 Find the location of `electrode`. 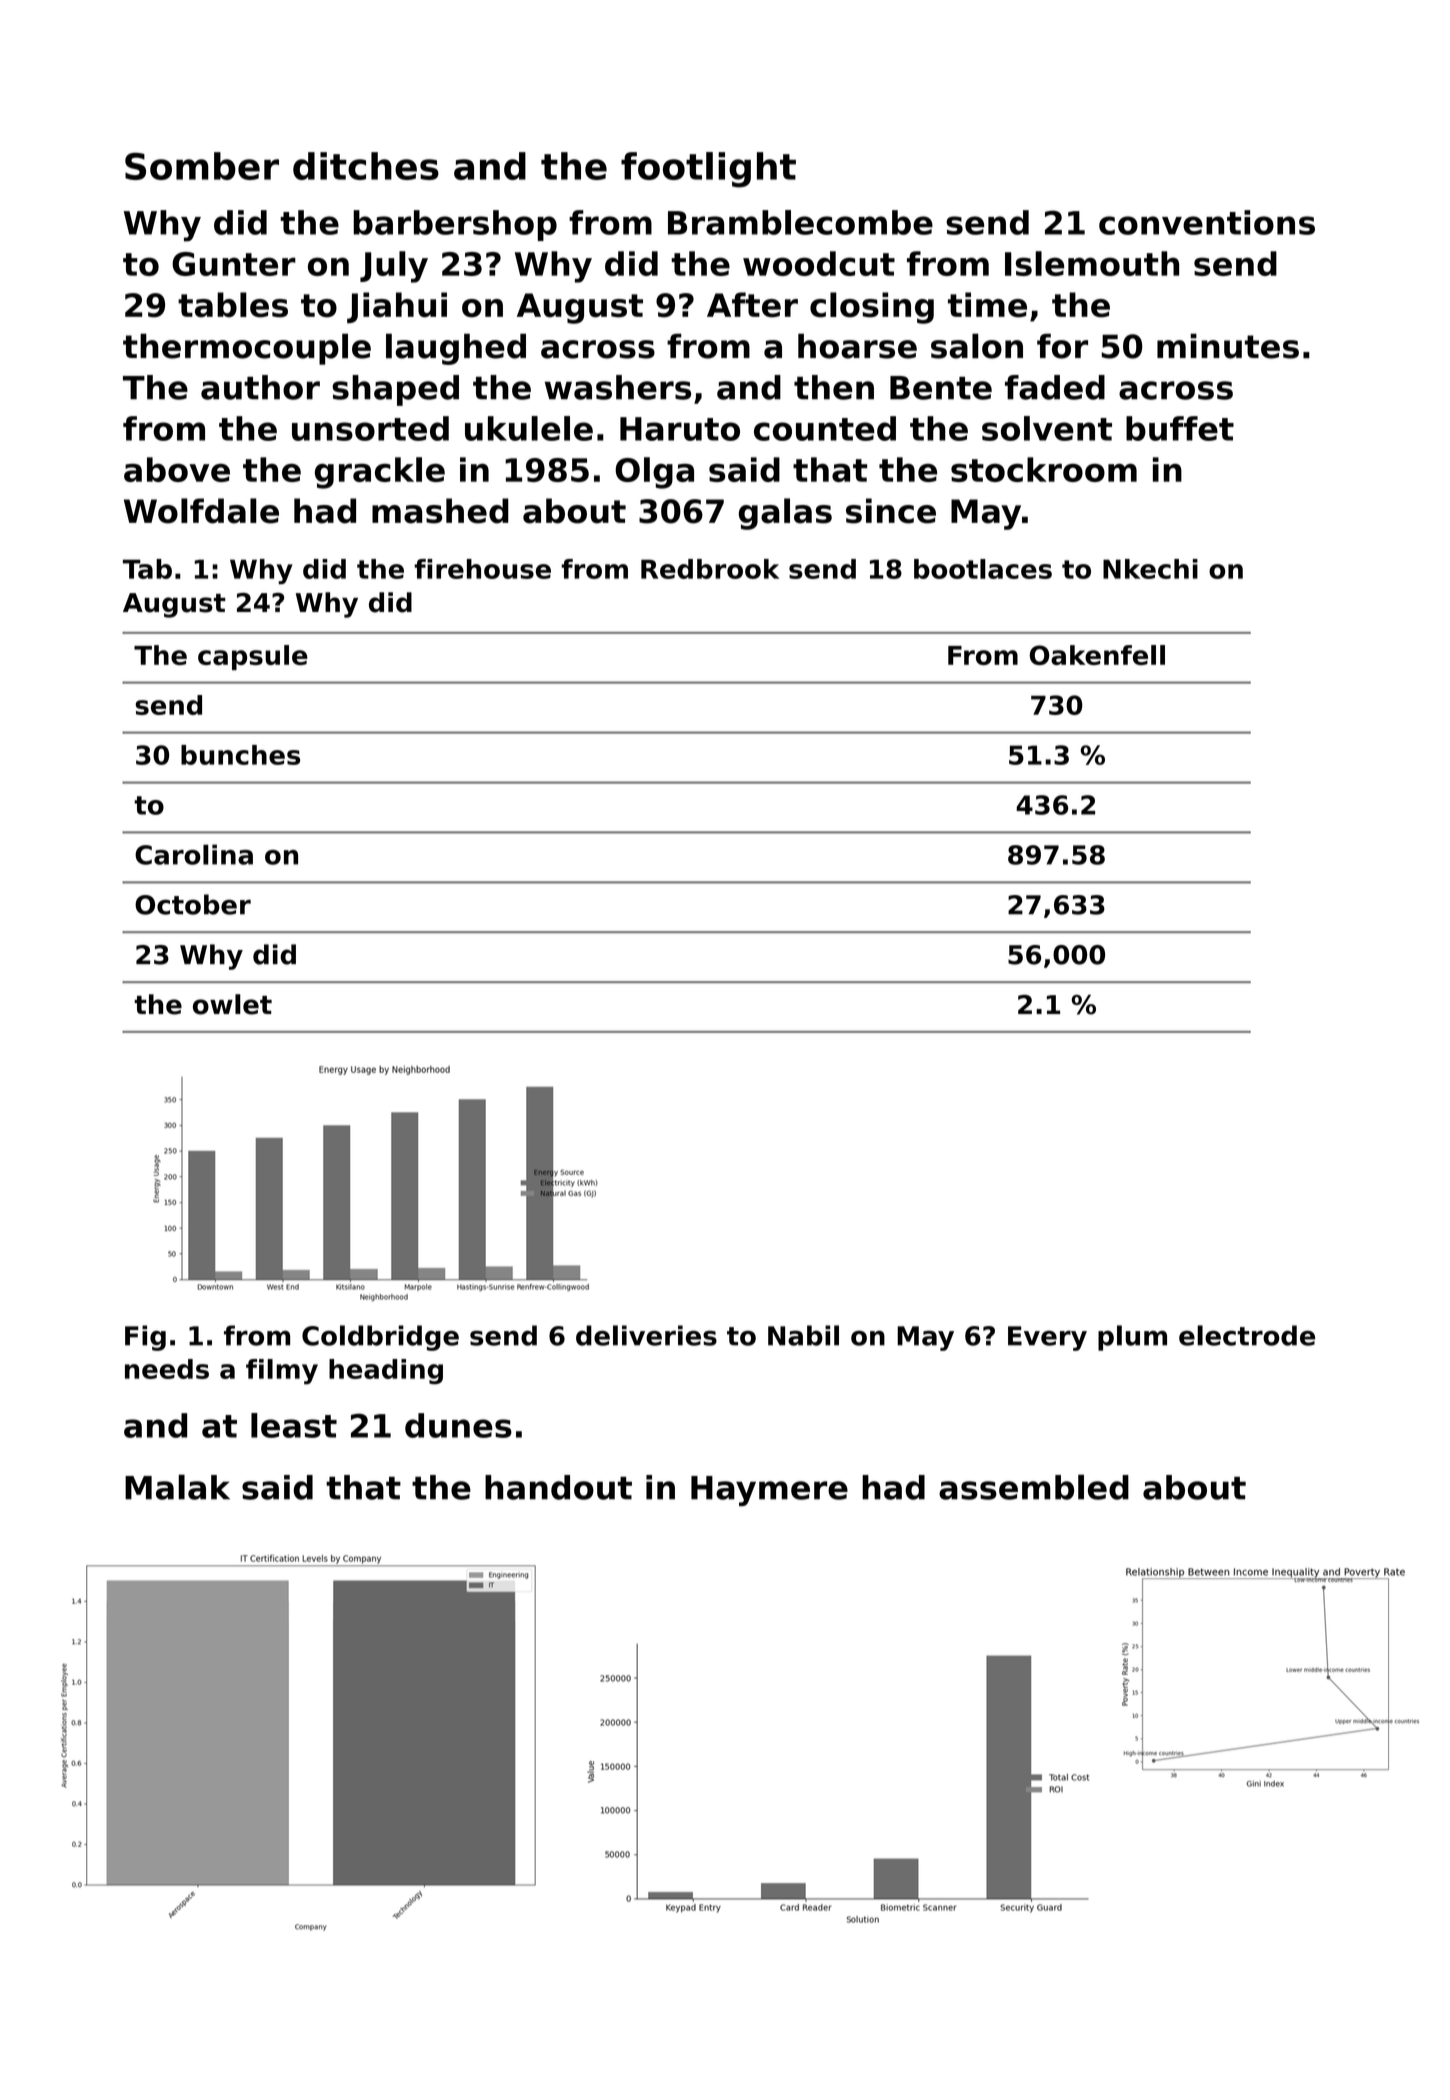

electrode is located at coordinates (1247, 1335).
